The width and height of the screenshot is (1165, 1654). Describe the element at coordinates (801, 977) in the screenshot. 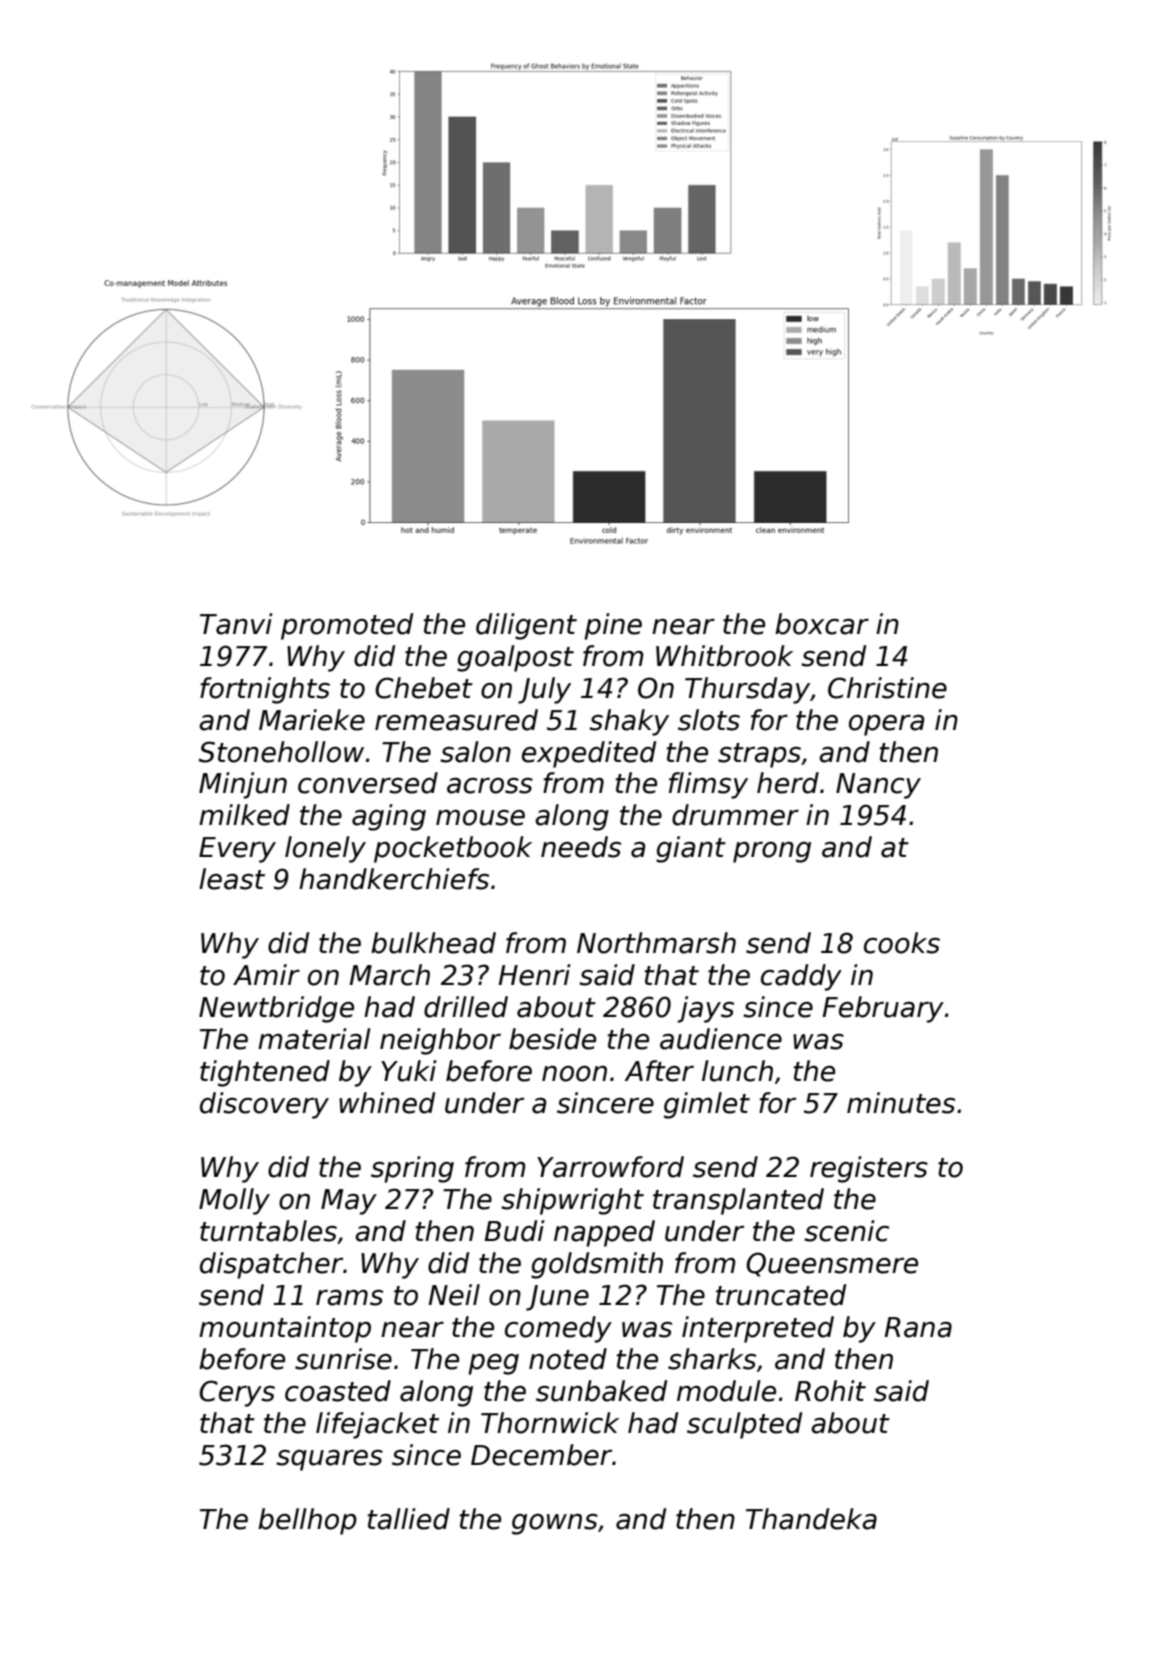

I see `caddy` at that location.
